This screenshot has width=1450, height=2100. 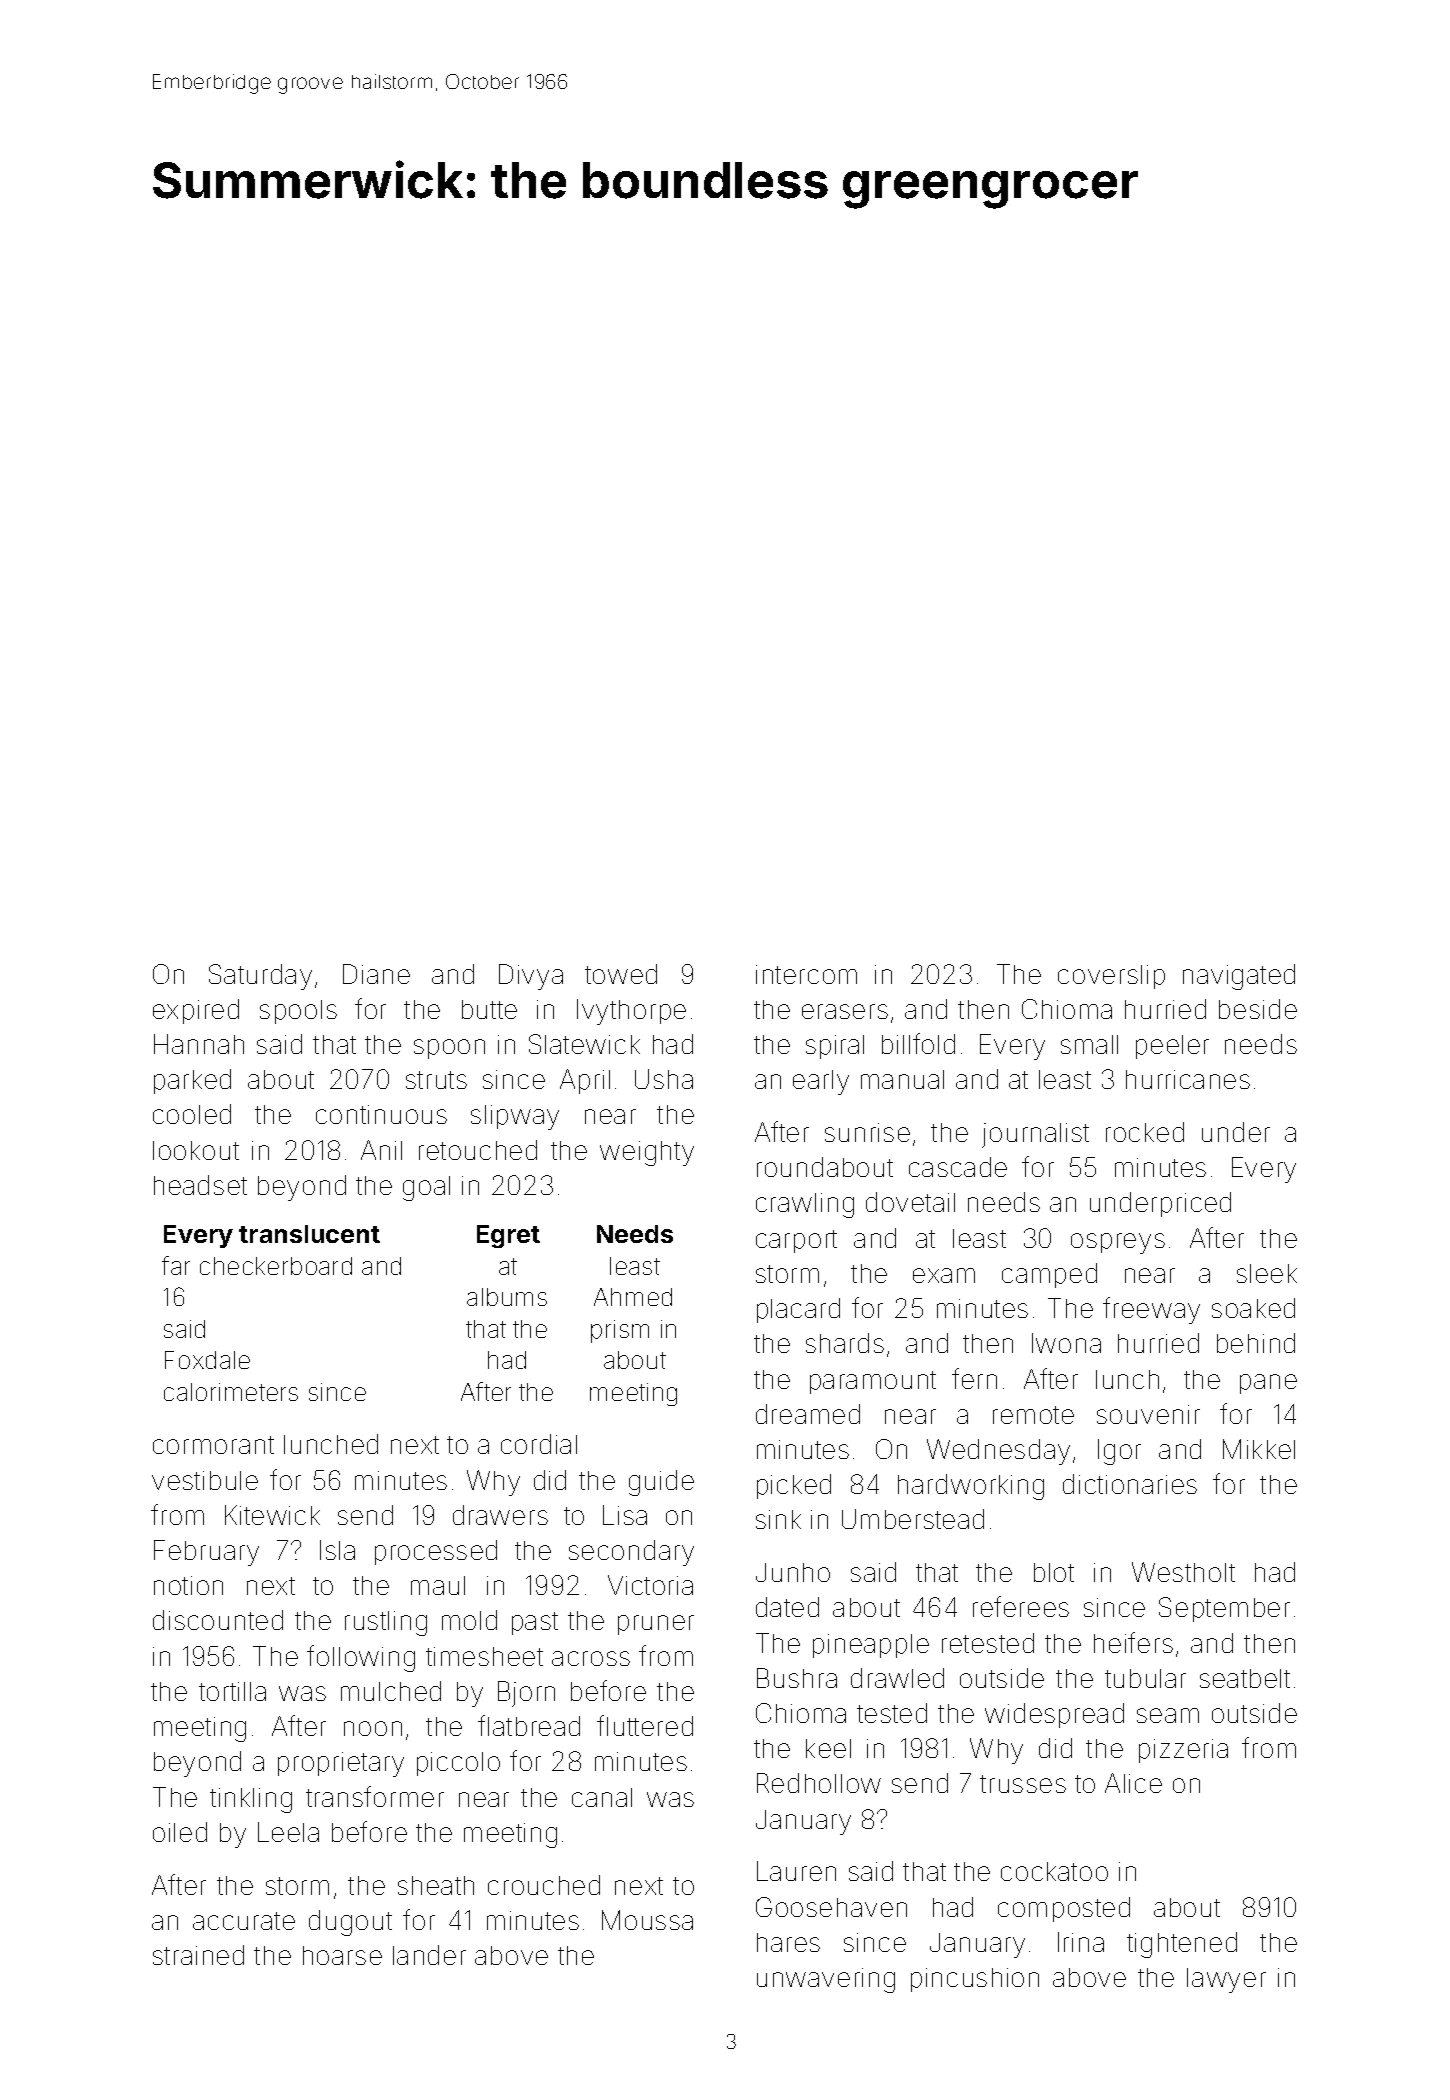 What do you see at coordinates (375, 1796) in the screenshot?
I see `transformer` at bounding box center [375, 1796].
